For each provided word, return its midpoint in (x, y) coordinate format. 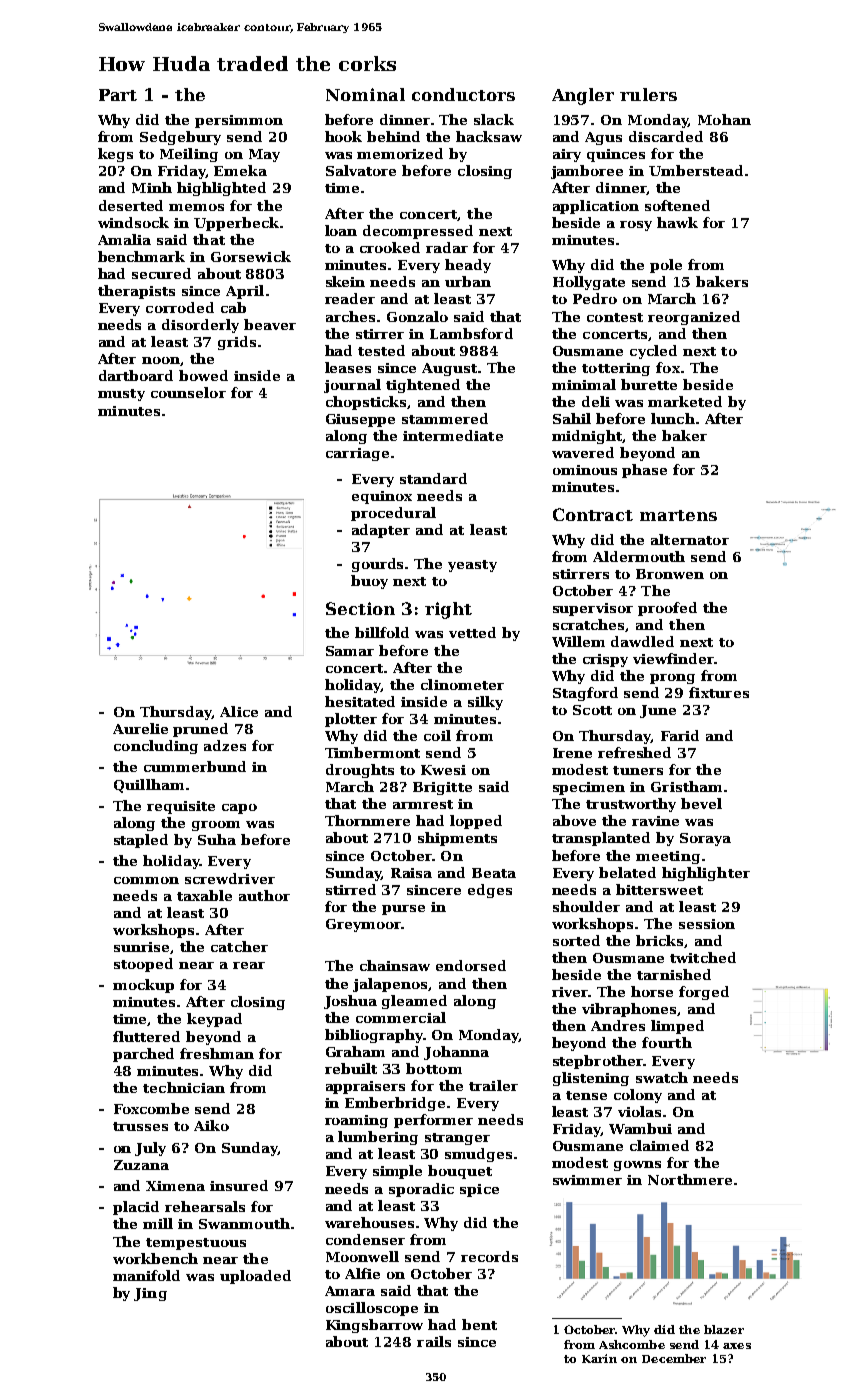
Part (118, 95)
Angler (583, 96)
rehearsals (205, 1206)
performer (433, 1121)
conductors (463, 94)
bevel (701, 803)
